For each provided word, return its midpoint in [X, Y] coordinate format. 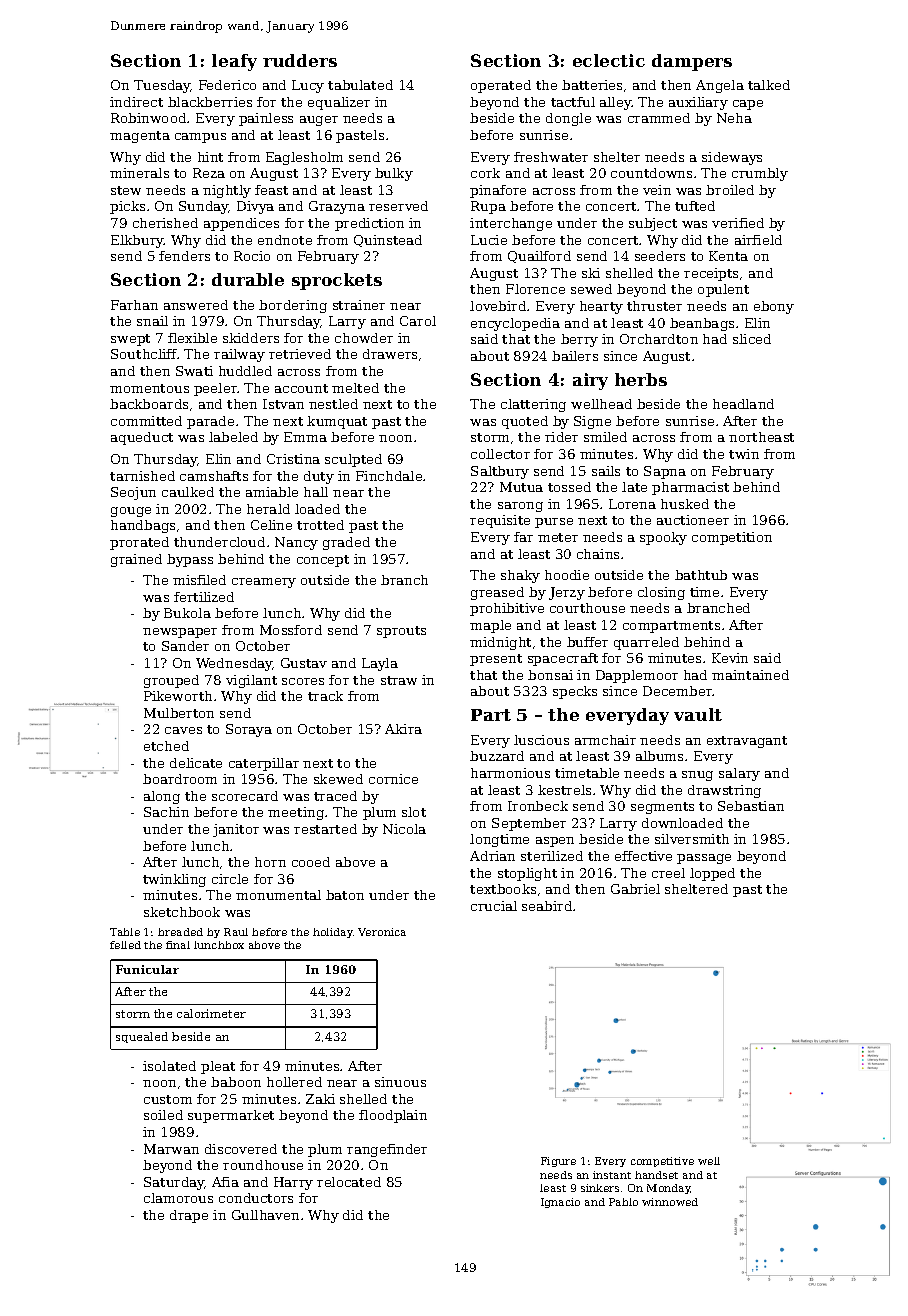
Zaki [320, 1099]
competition [732, 538]
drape [189, 1216]
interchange [511, 224]
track [325, 696]
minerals [139, 173]
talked [769, 85]
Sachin [166, 812]
